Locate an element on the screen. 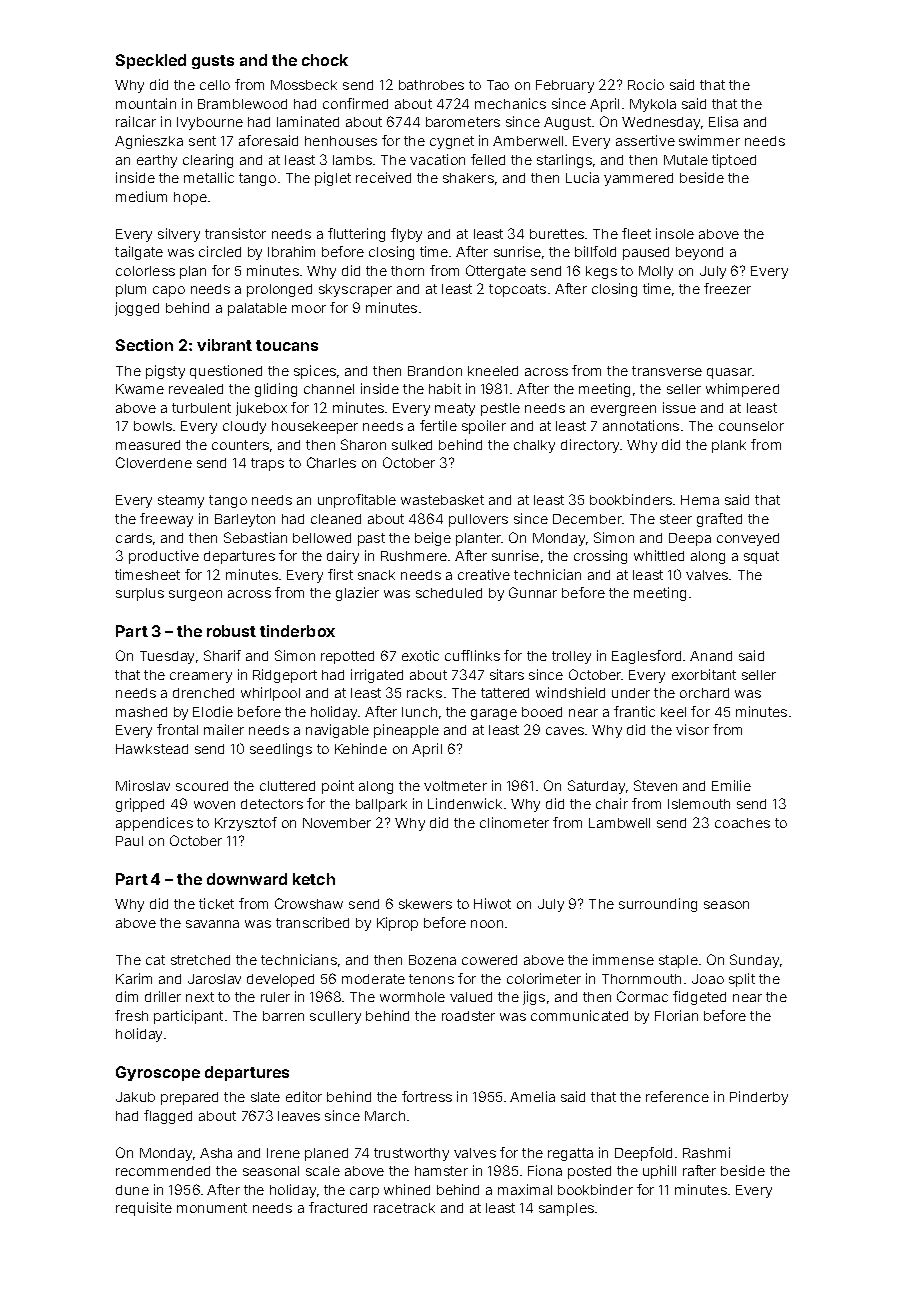 The height and width of the screenshot is (1316, 908). Steven is located at coordinates (655, 785).
